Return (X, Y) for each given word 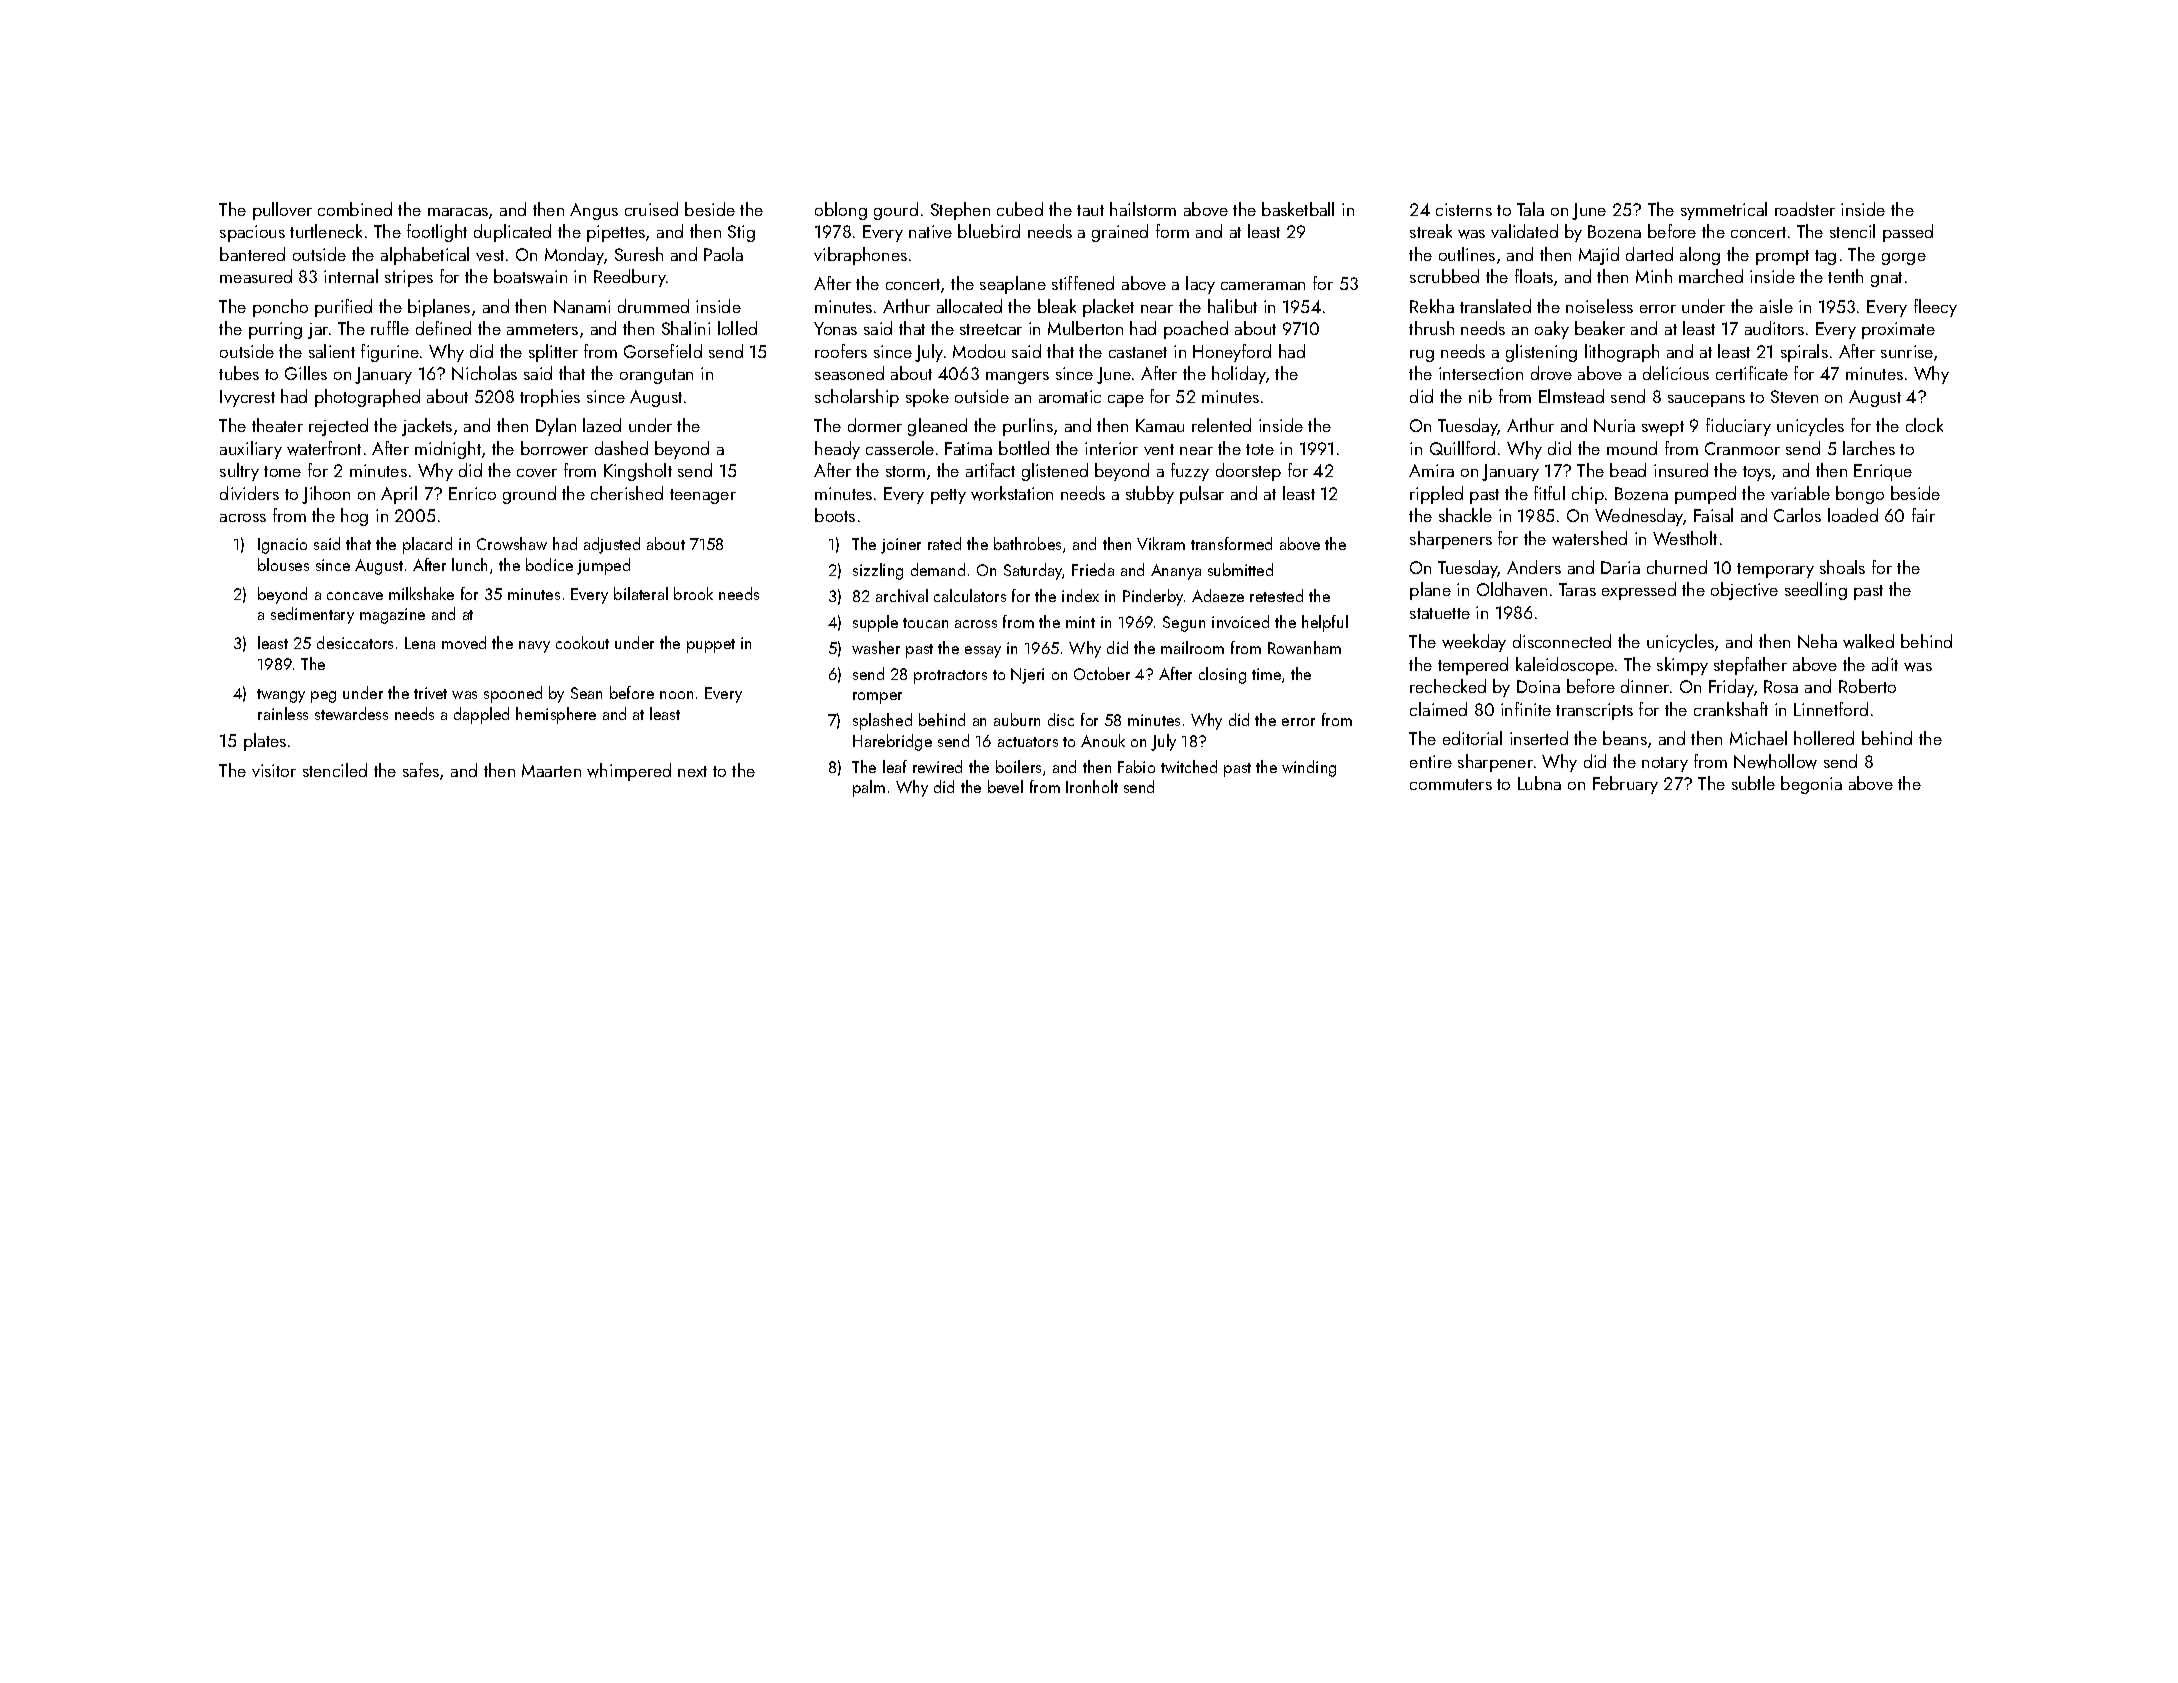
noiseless (1599, 306)
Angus (594, 211)
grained (1120, 233)
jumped (603, 566)
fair (1923, 515)
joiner (901, 546)
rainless (283, 713)
